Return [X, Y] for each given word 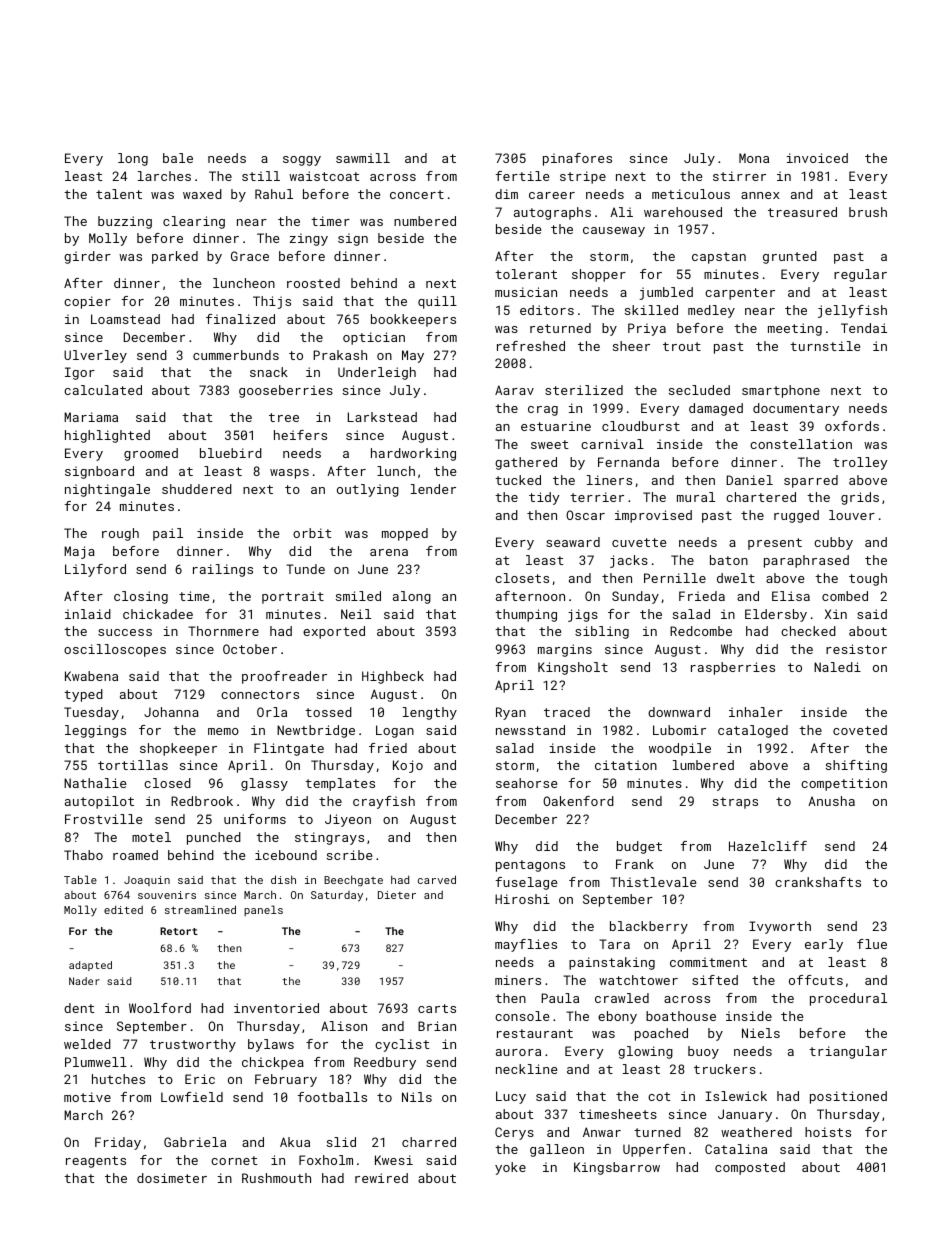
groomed [151, 454]
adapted [90, 966]
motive [87, 1097]
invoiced [817, 158]
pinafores [577, 159]
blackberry [649, 927]
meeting [795, 329]
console [522, 1016]
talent [119, 194]
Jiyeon [348, 820]
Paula [560, 998]
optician [374, 338]
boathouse [681, 1016]
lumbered [703, 765]
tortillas [133, 765]
